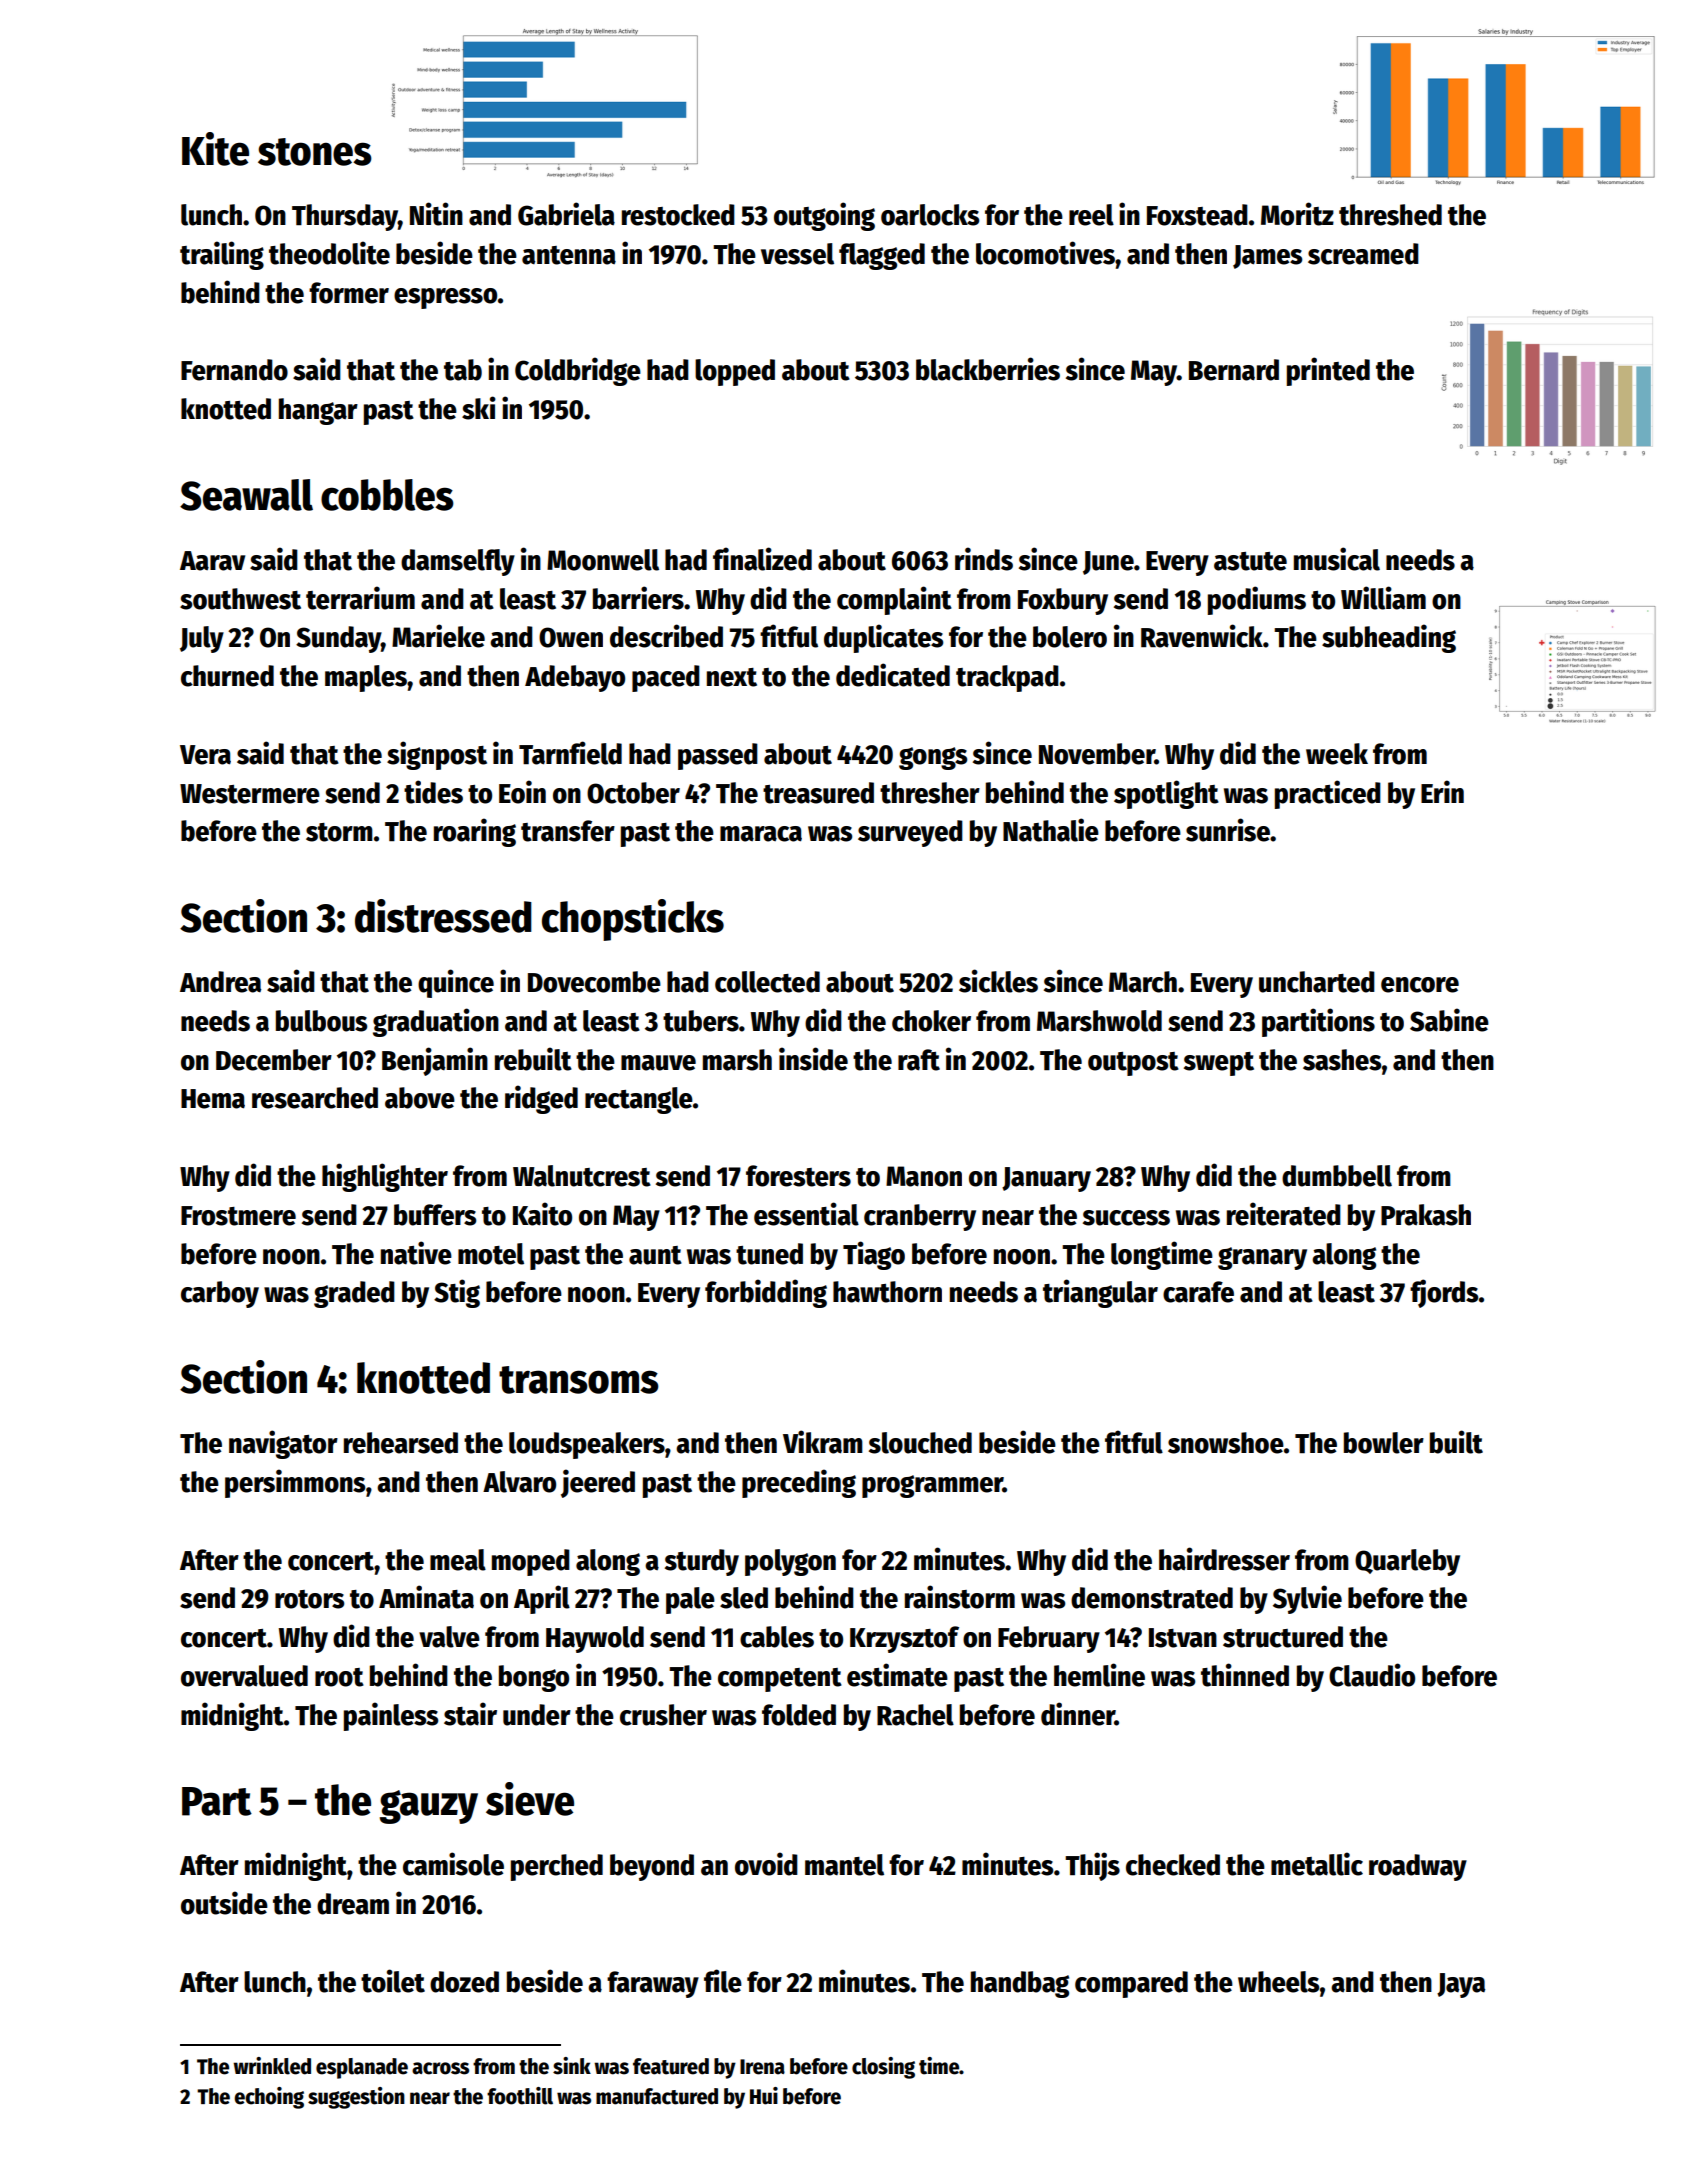 This document has width=1683, height=2178. Describe the element at coordinates (315, 152) in the document. I see `stones` at that location.
